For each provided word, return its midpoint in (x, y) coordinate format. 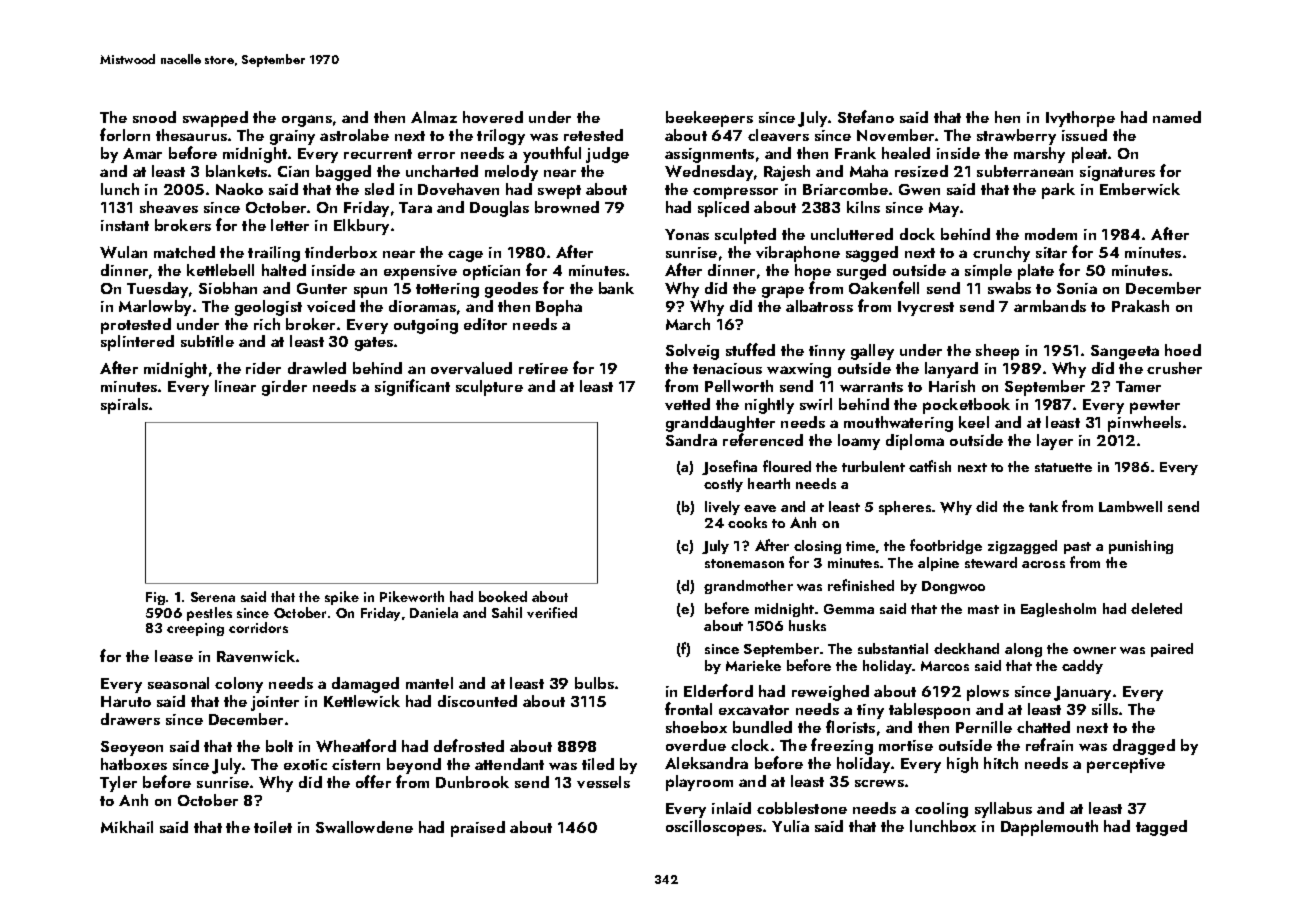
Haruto (126, 701)
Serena (213, 597)
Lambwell (1130, 506)
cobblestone (802, 808)
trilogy (501, 137)
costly (723, 485)
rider (263, 368)
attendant (509, 764)
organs (307, 121)
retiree (543, 368)
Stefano (866, 116)
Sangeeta (1125, 352)
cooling (941, 810)
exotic (305, 764)
